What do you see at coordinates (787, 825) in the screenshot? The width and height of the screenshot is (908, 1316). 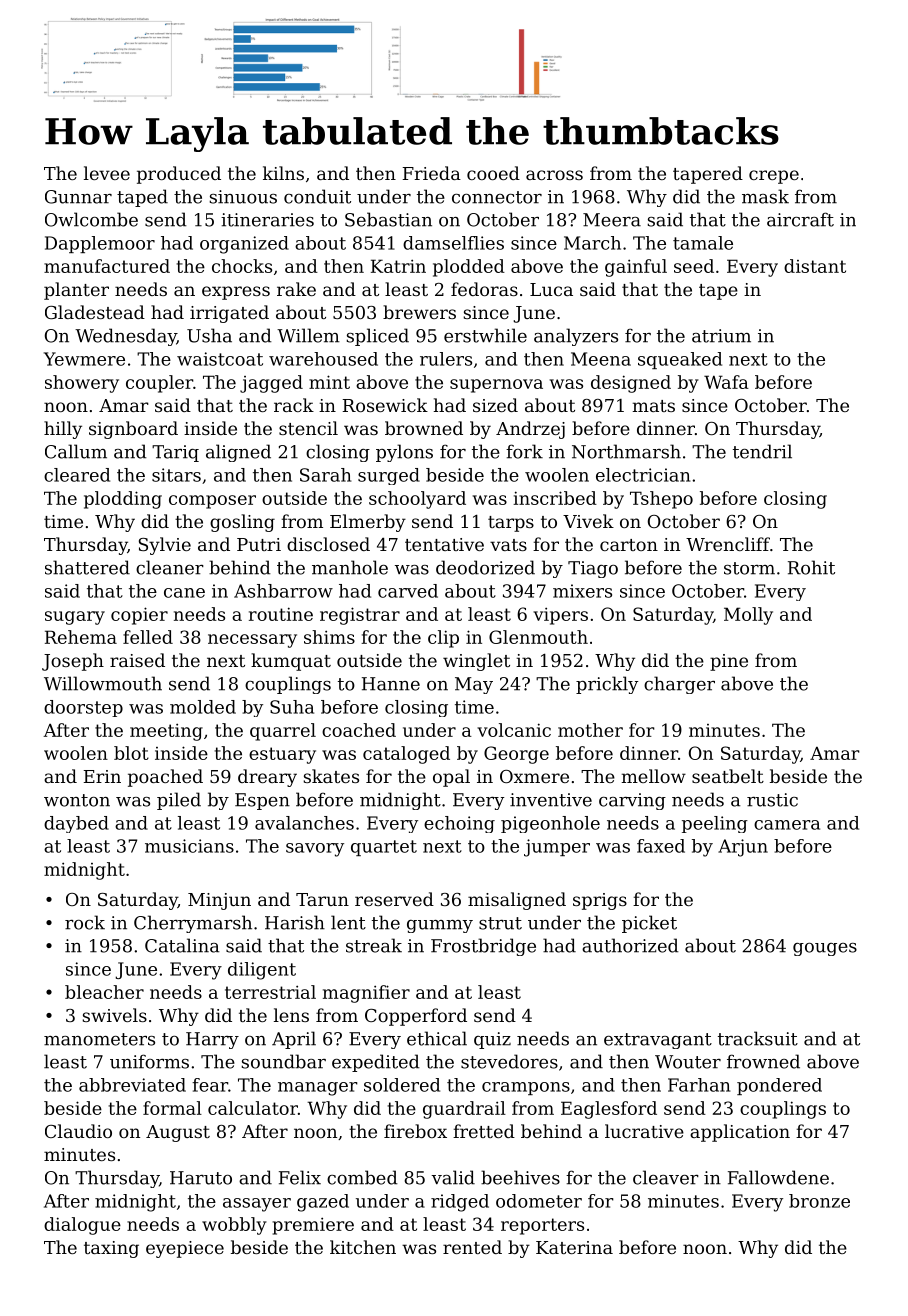 I see `camera` at bounding box center [787, 825].
